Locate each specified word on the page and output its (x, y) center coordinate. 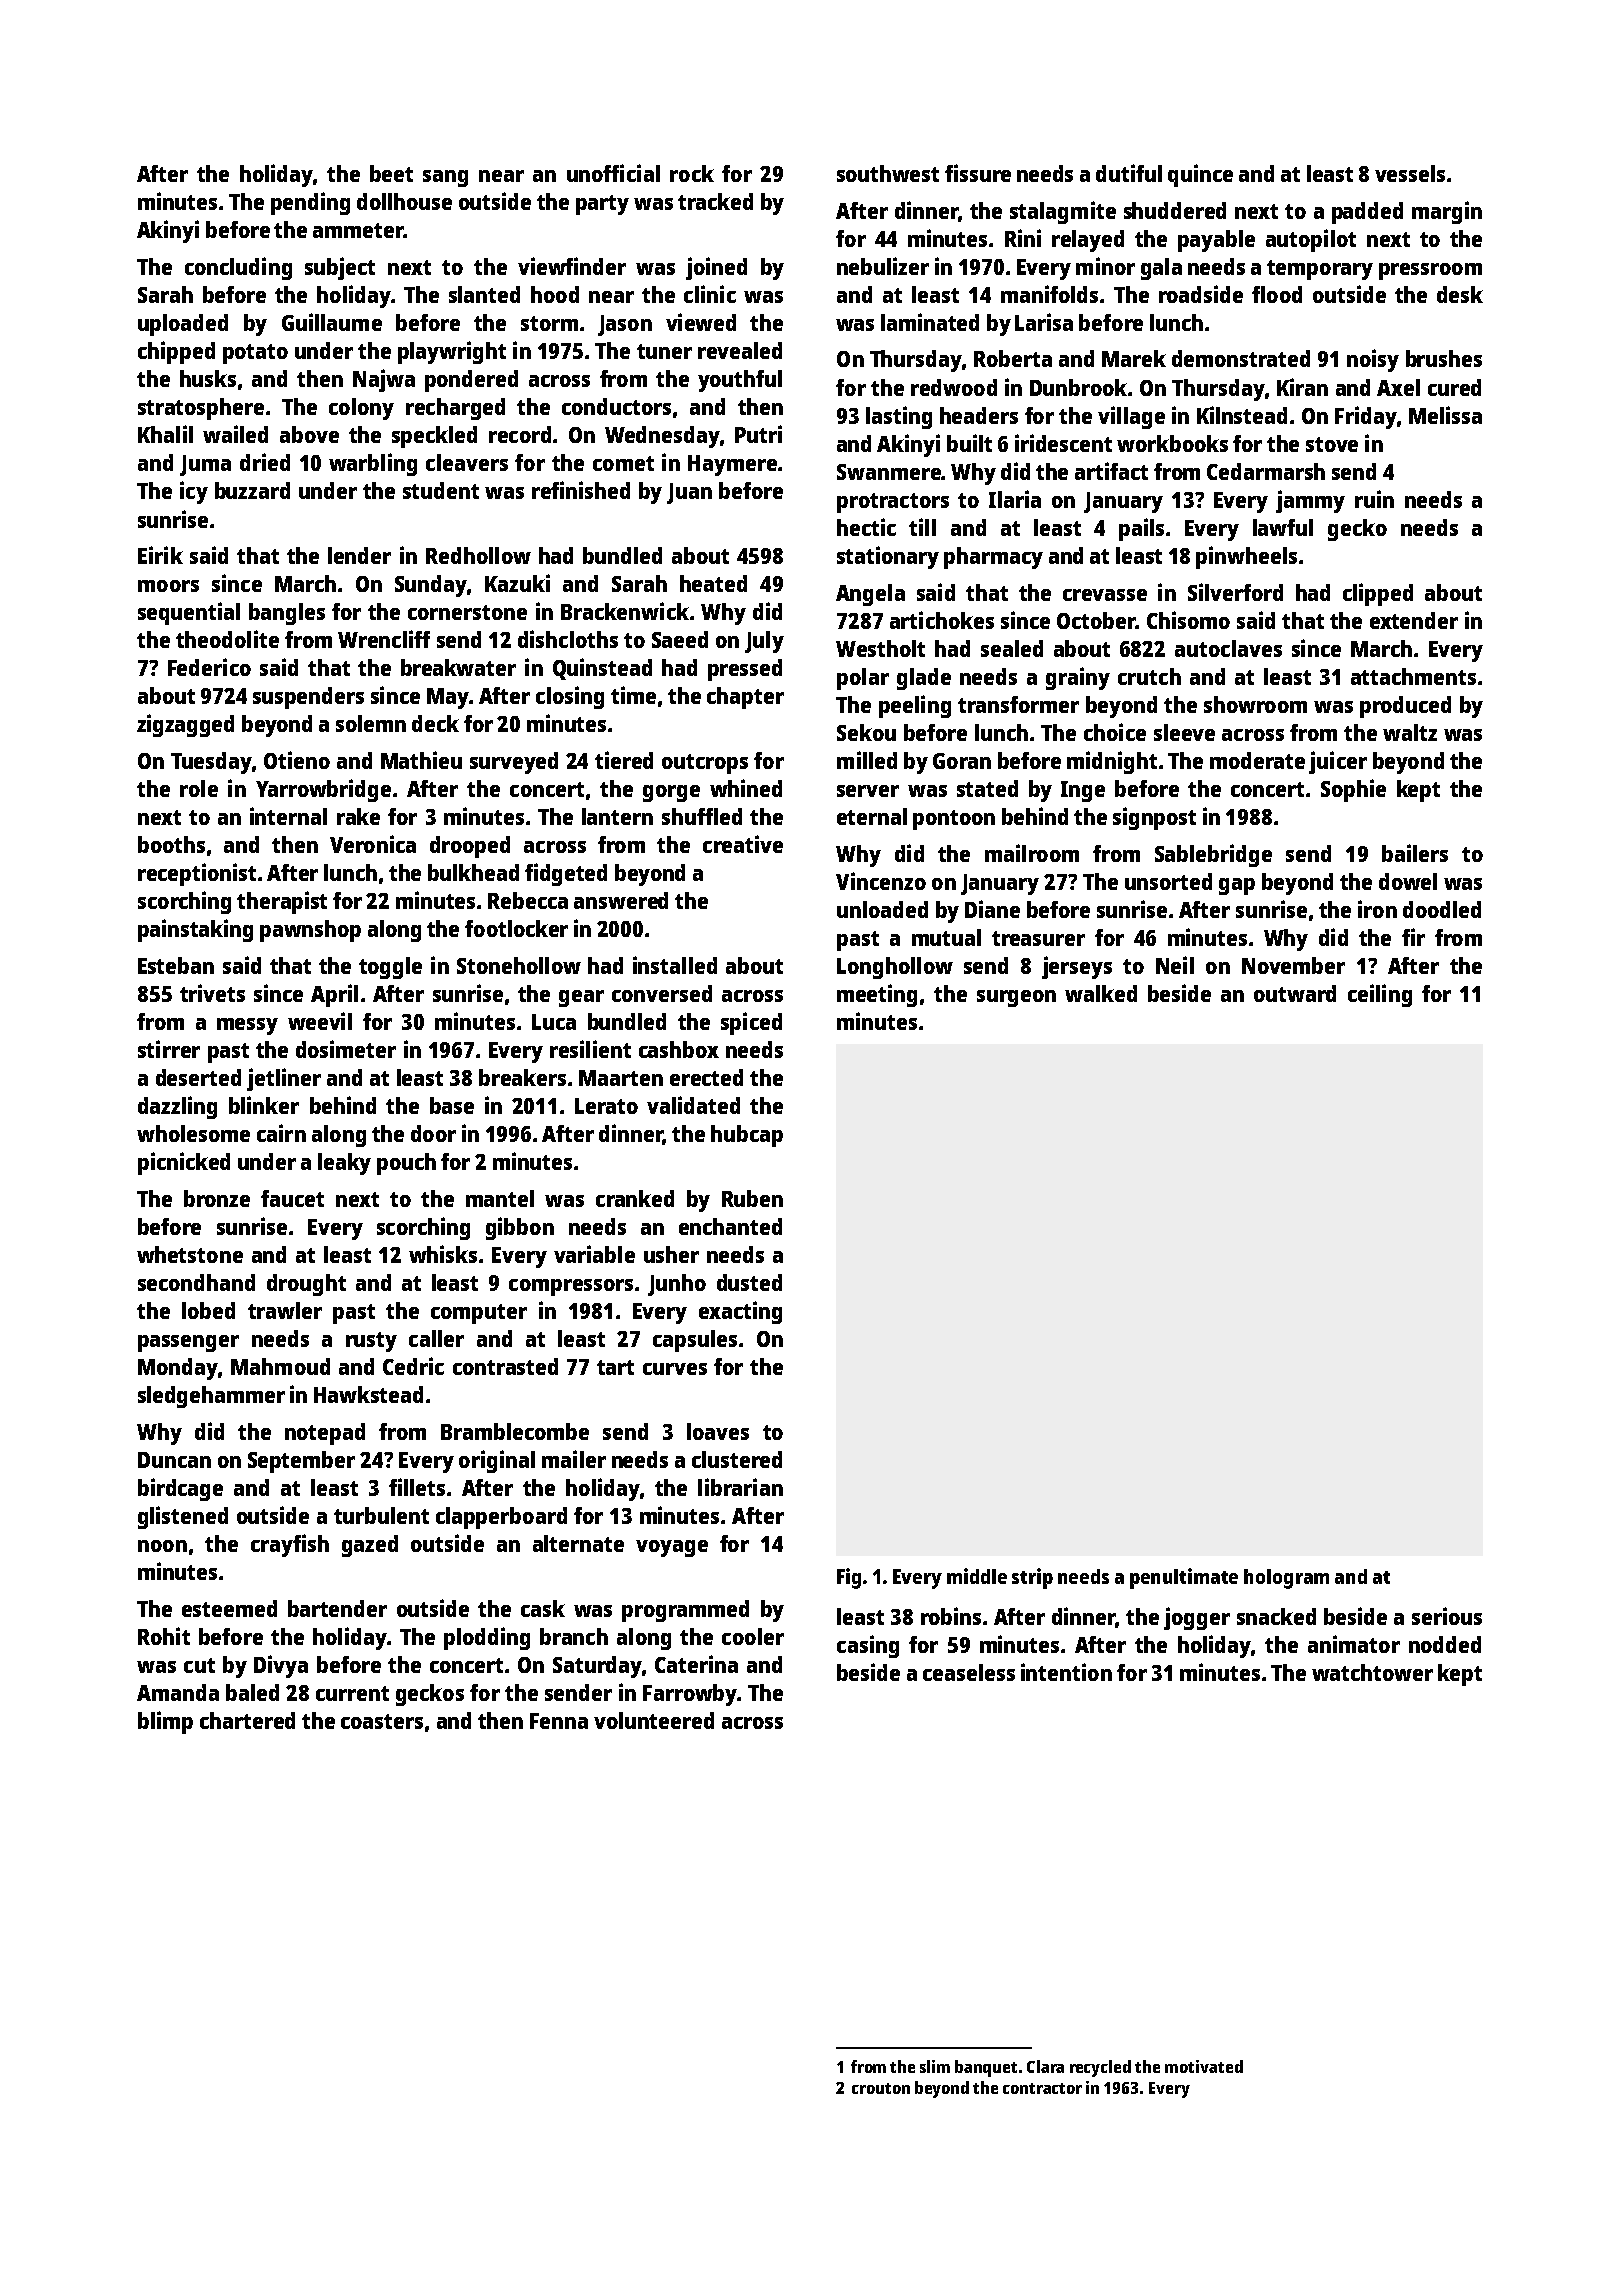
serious (1447, 1616)
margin (1447, 212)
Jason (625, 325)
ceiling (1380, 995)
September (301, 1462)
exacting (740, 1312)
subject (340, 268)
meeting (877, 995)
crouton (881, 2088)
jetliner (284, 1079)
